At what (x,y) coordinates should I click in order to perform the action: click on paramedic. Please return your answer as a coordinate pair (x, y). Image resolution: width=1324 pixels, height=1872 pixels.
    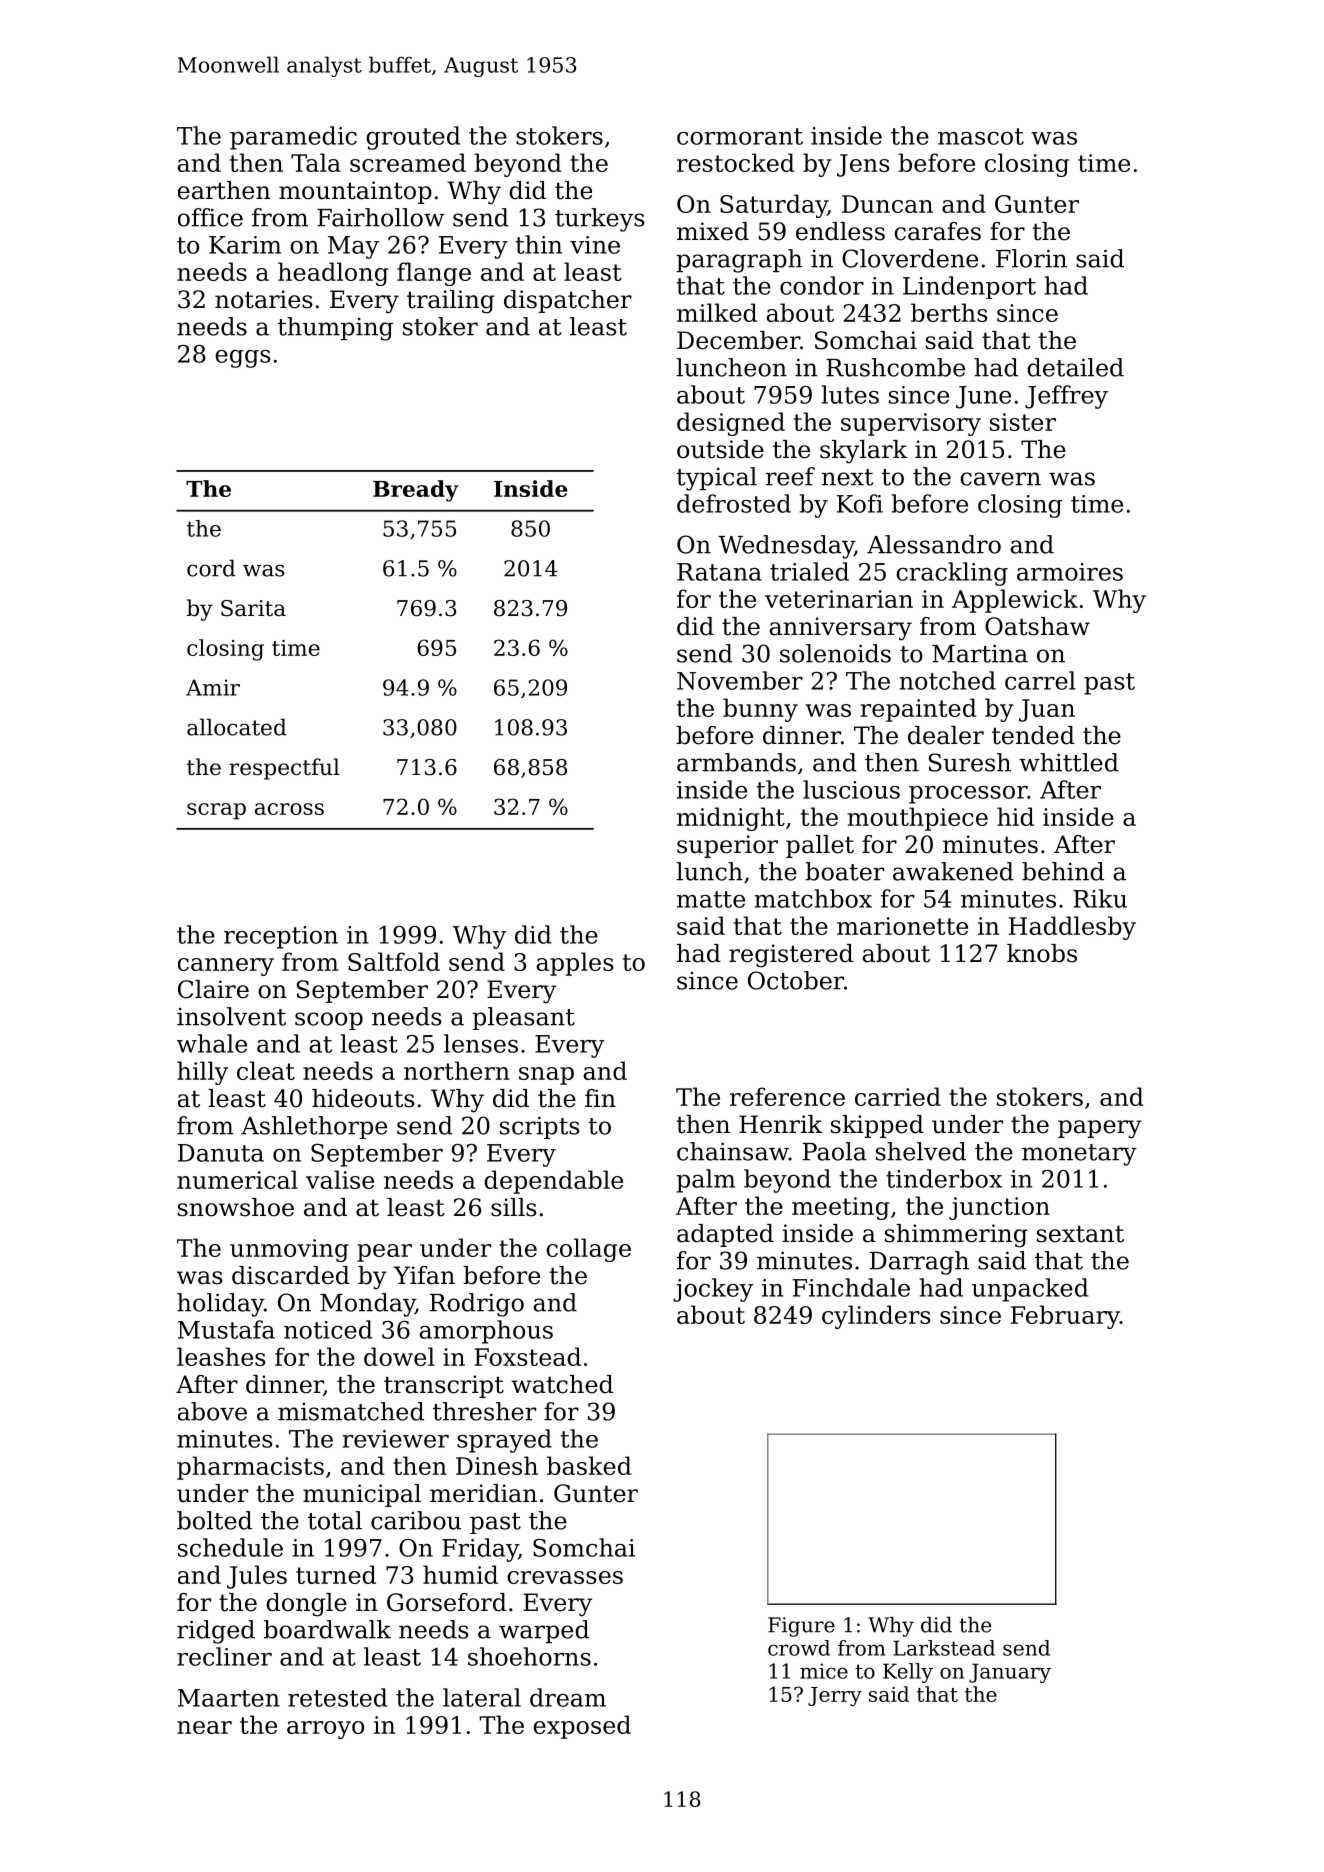
    Looking at the image, I should click on (293, 138).
